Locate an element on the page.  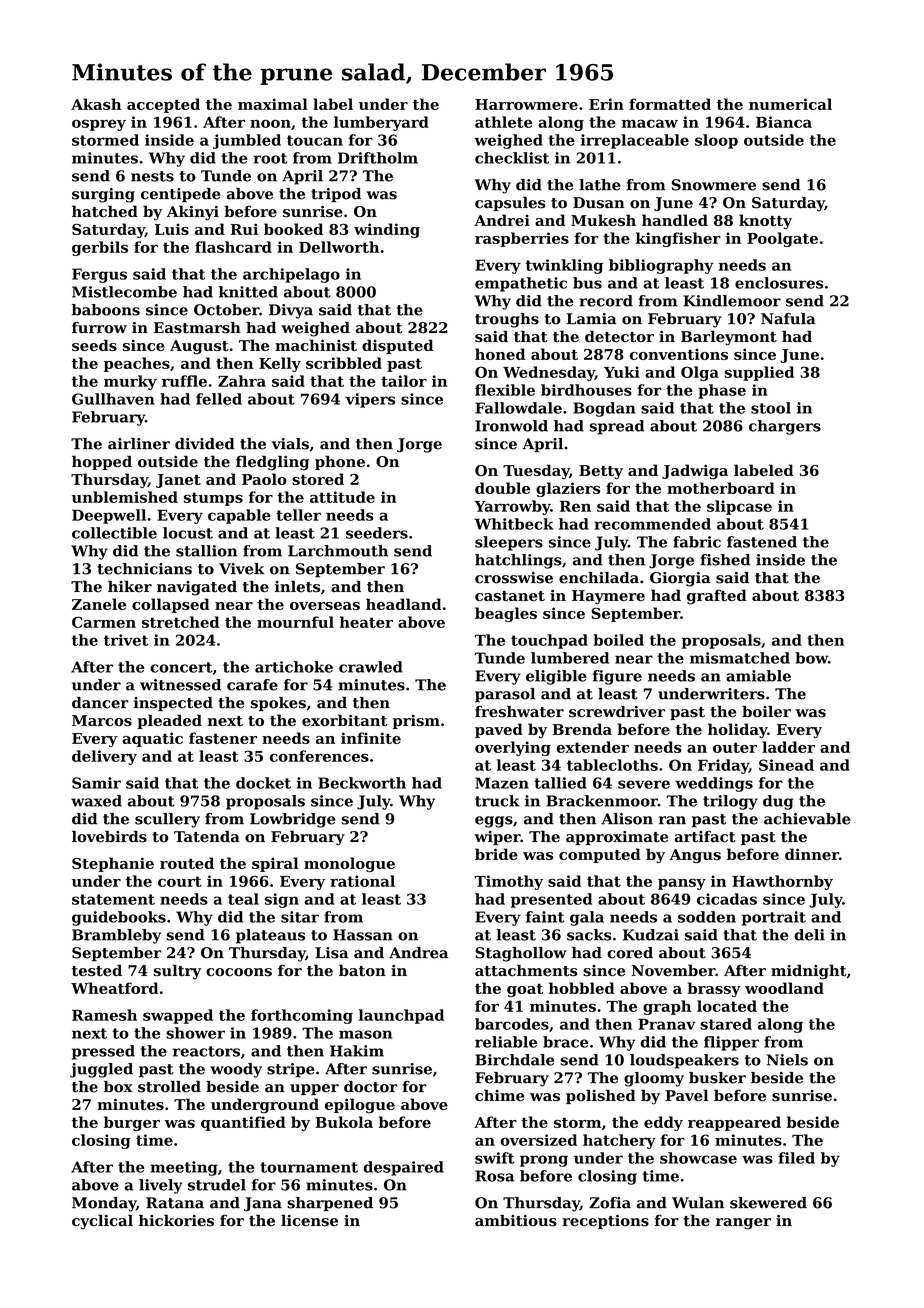
Erin is located at coordinates (606, 104).
